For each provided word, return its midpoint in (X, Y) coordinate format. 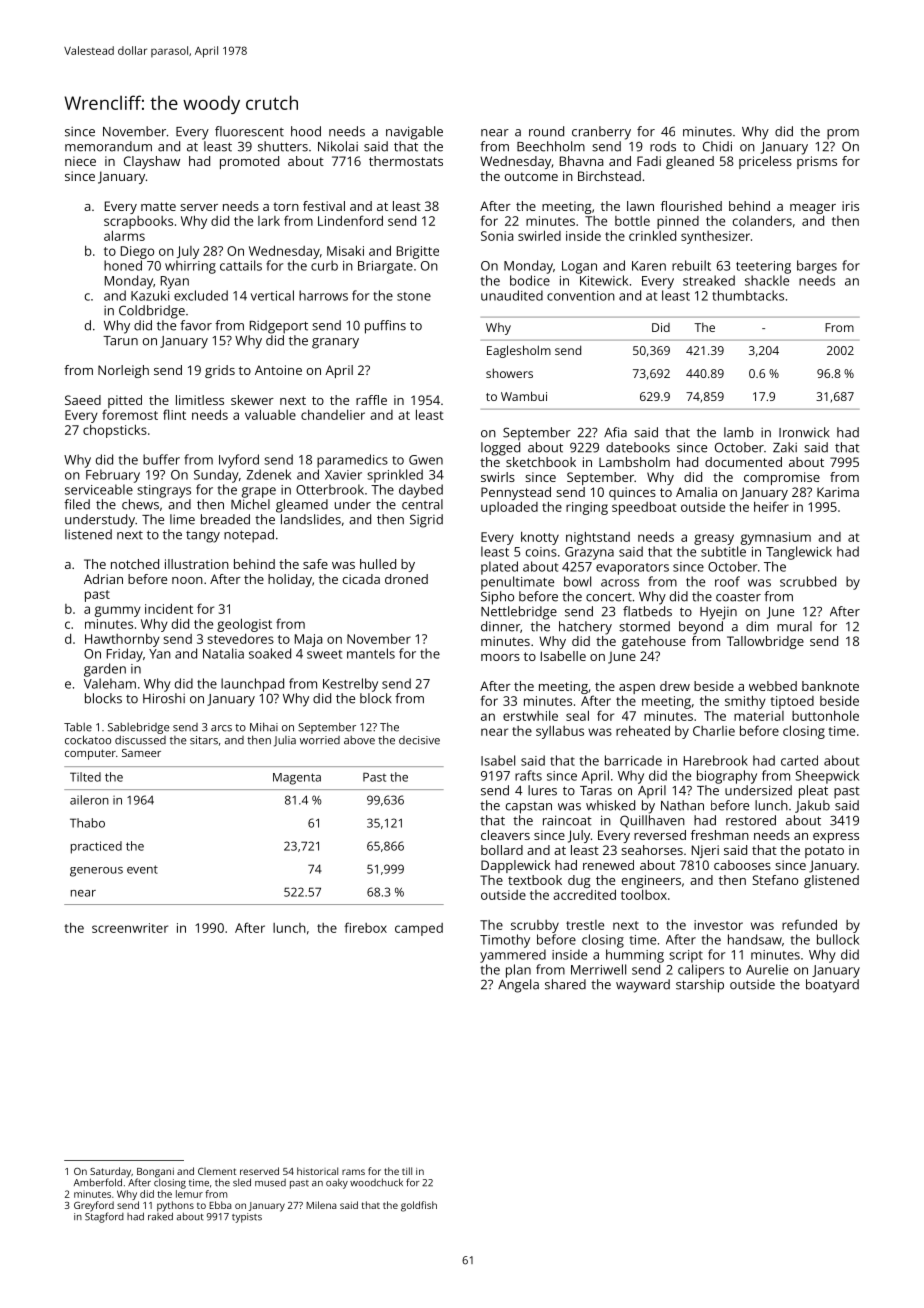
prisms (817, 162)
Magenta (297, 779)
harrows (323, 295)
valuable (270, 414)
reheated (643, 730)
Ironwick (804, 432)
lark (269, 221)
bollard (502, 850)
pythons (175, 1206)
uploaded (509, 508)
